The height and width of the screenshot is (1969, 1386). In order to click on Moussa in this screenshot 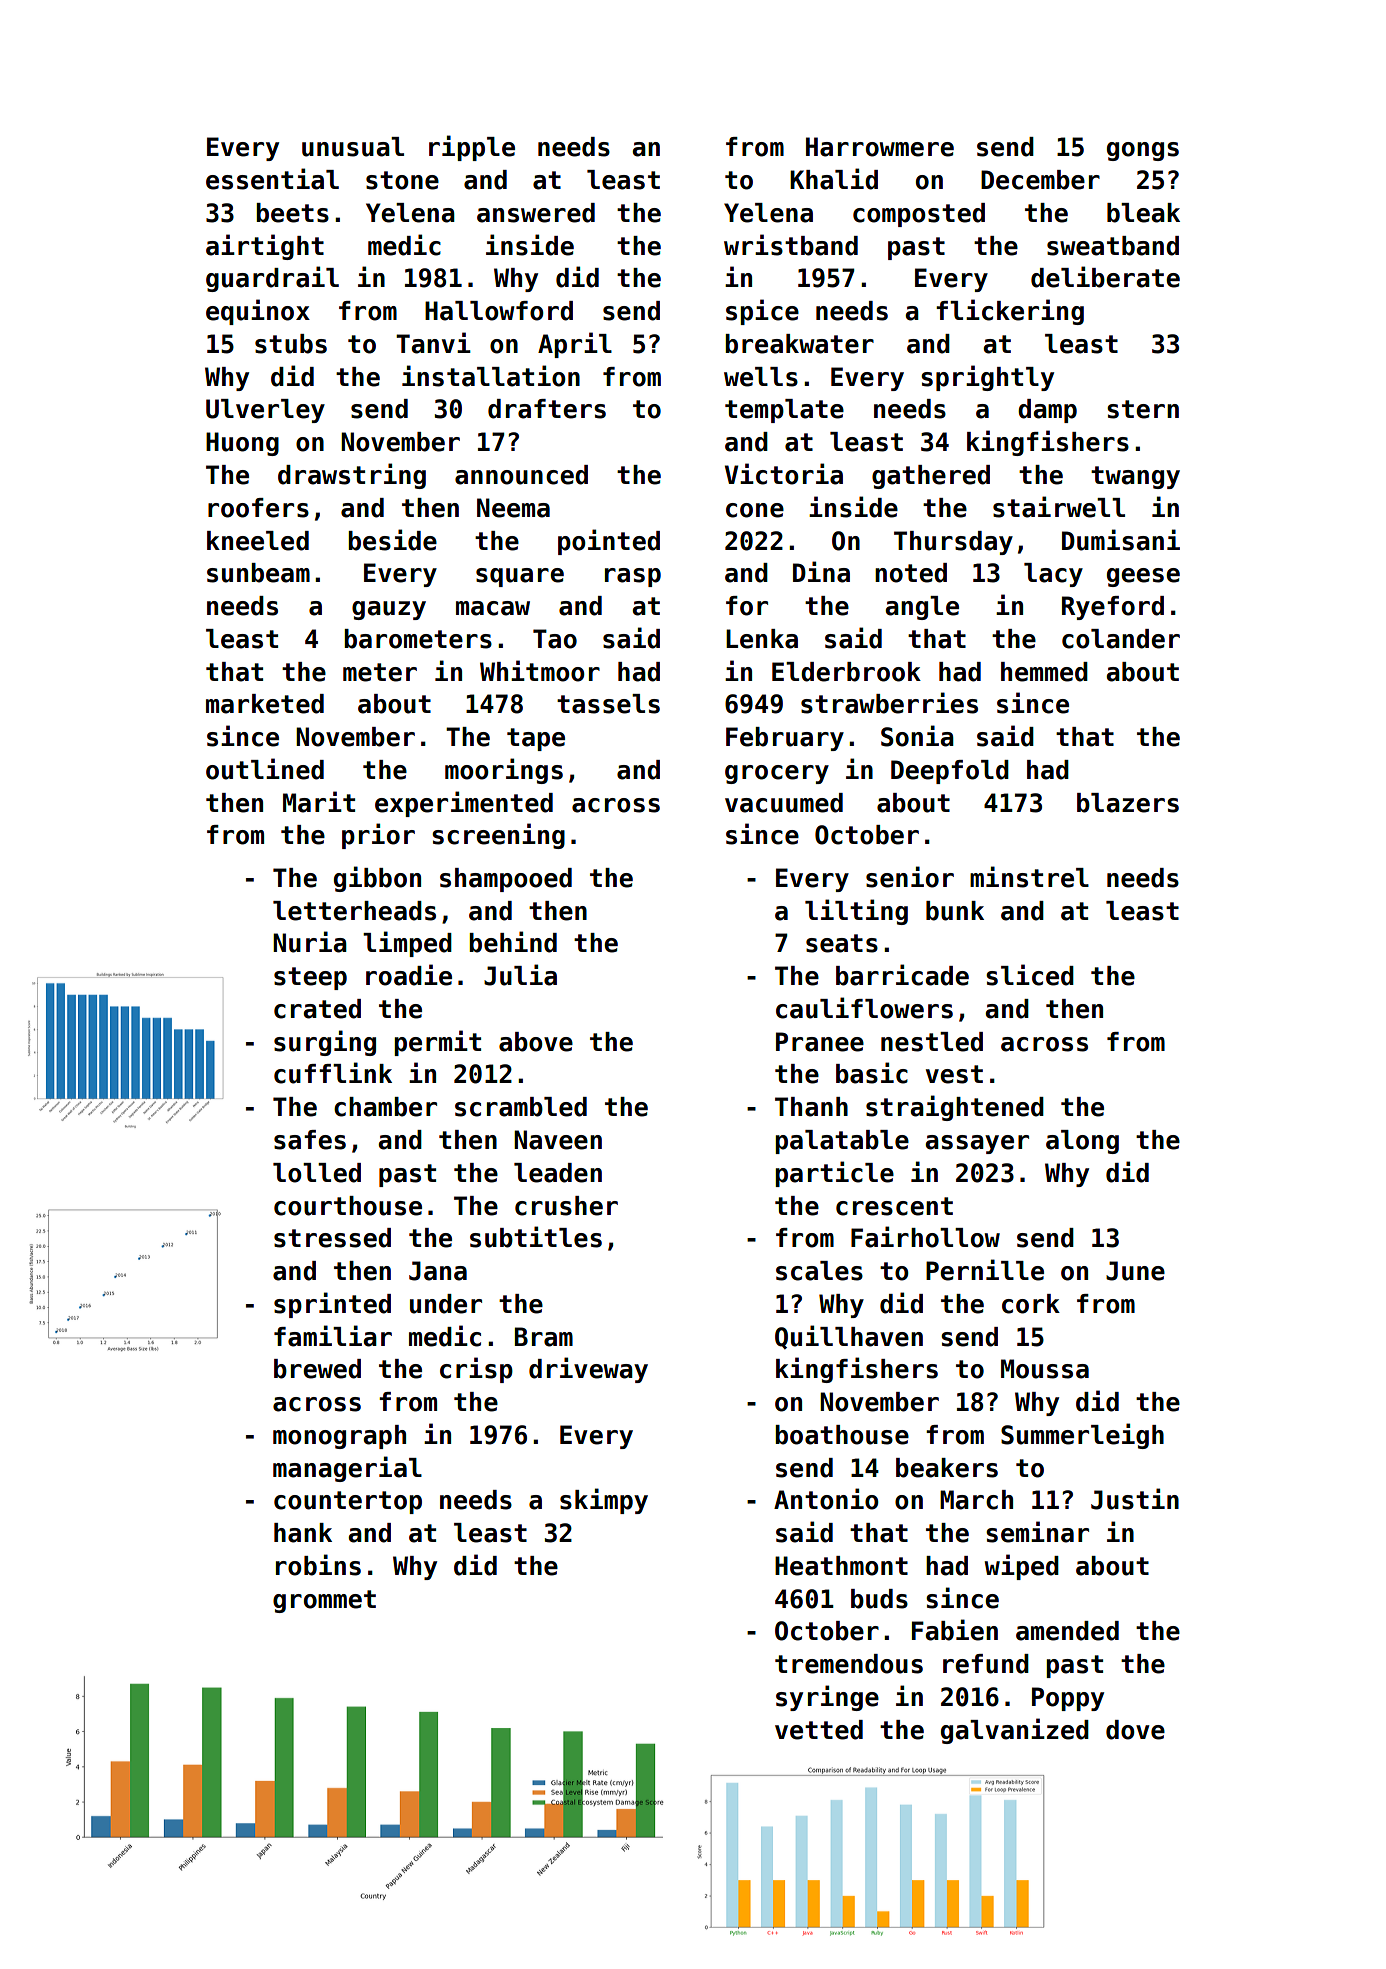, I will do `click(1045, 1369)`.
